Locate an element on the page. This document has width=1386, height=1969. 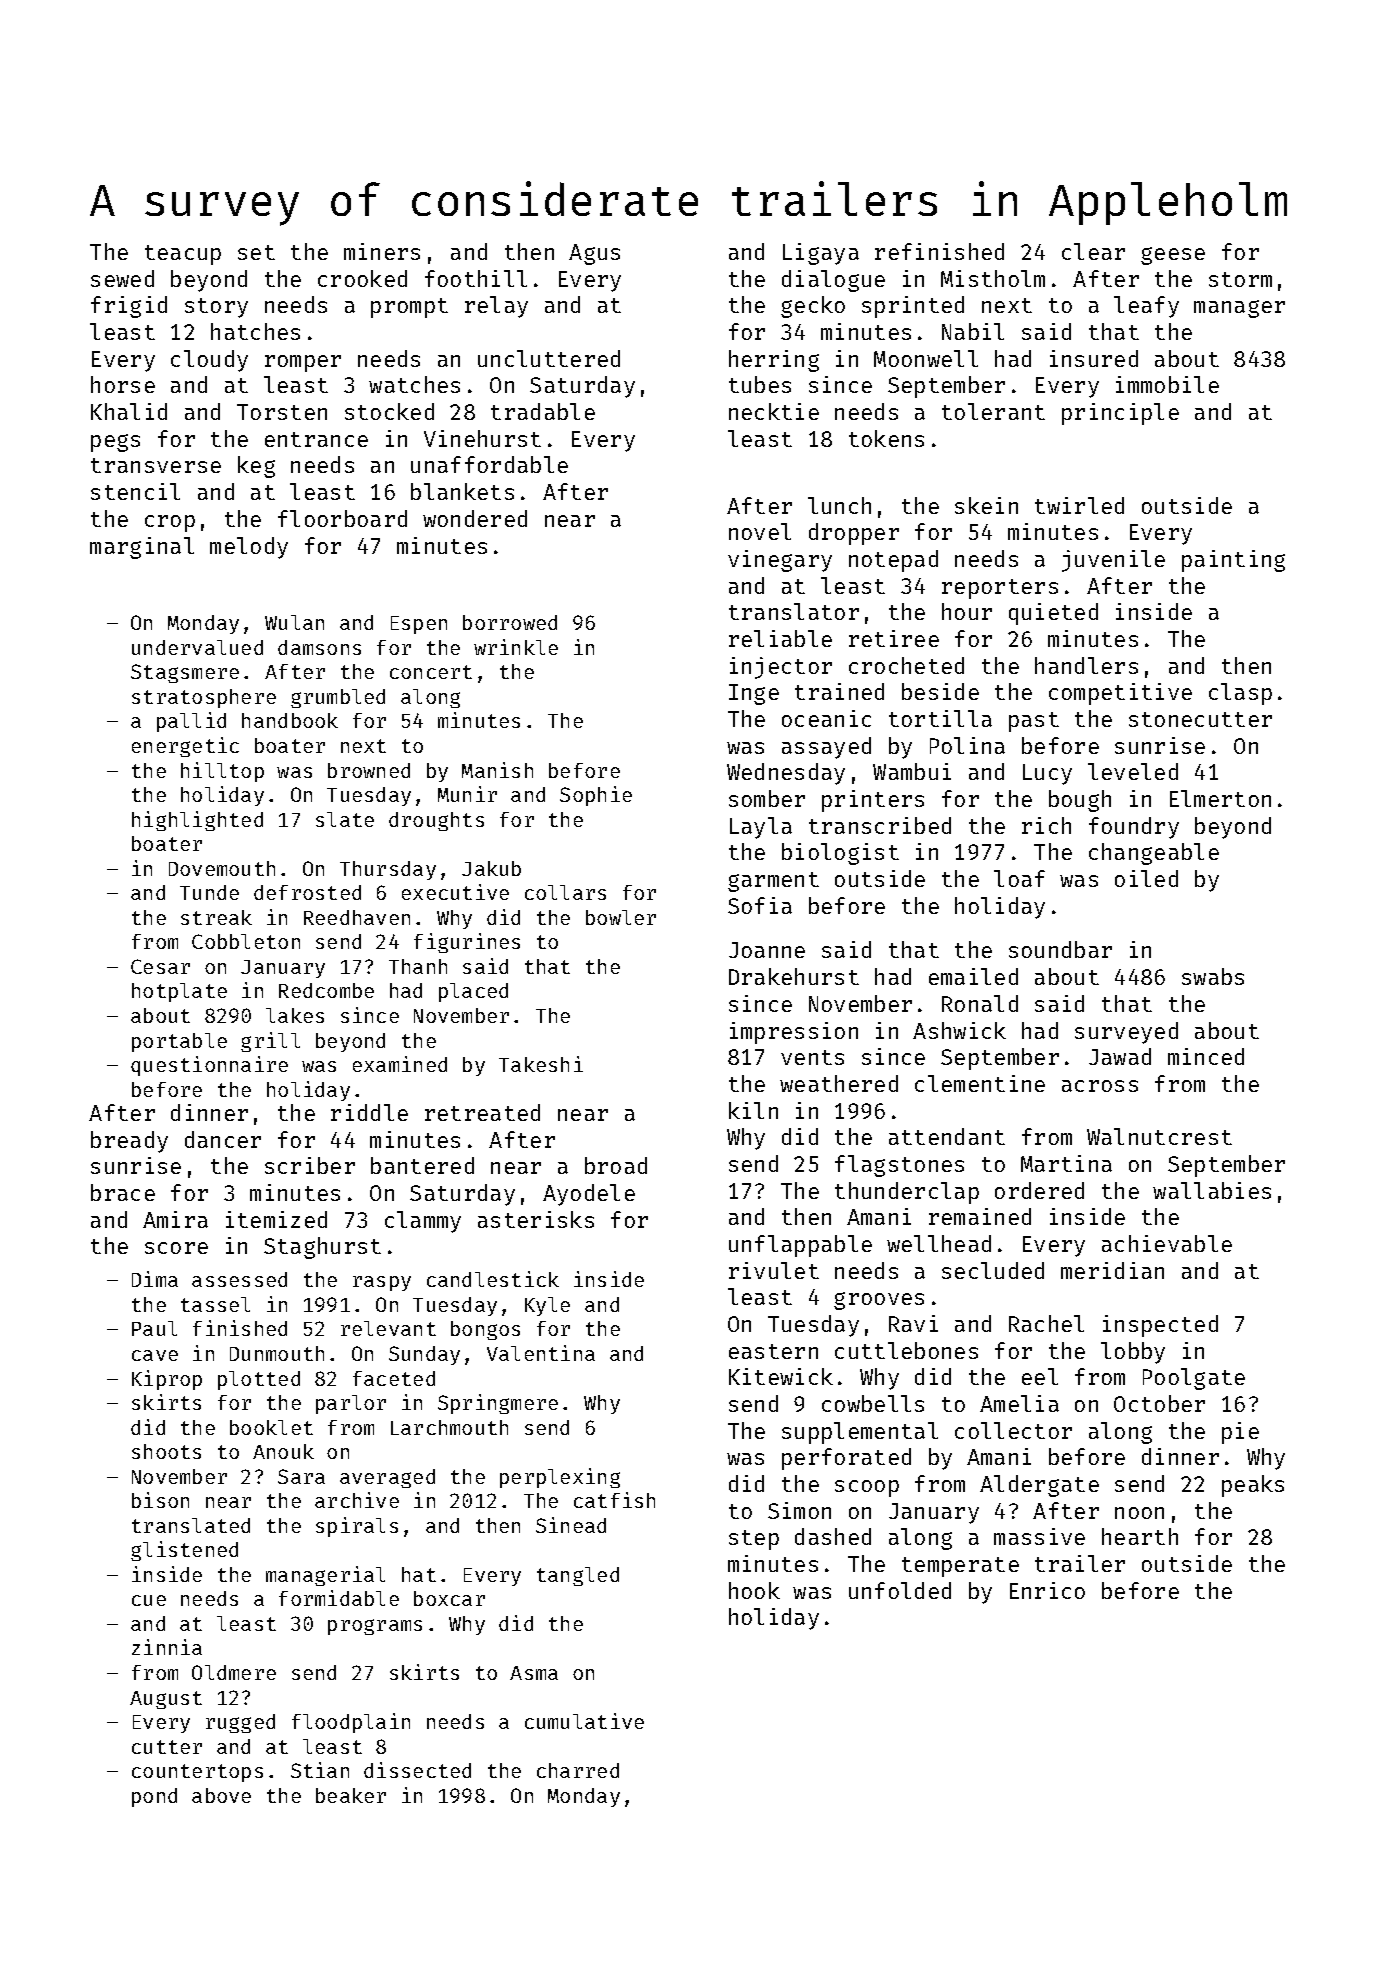
hook is located at coordinates (754, 1590).
